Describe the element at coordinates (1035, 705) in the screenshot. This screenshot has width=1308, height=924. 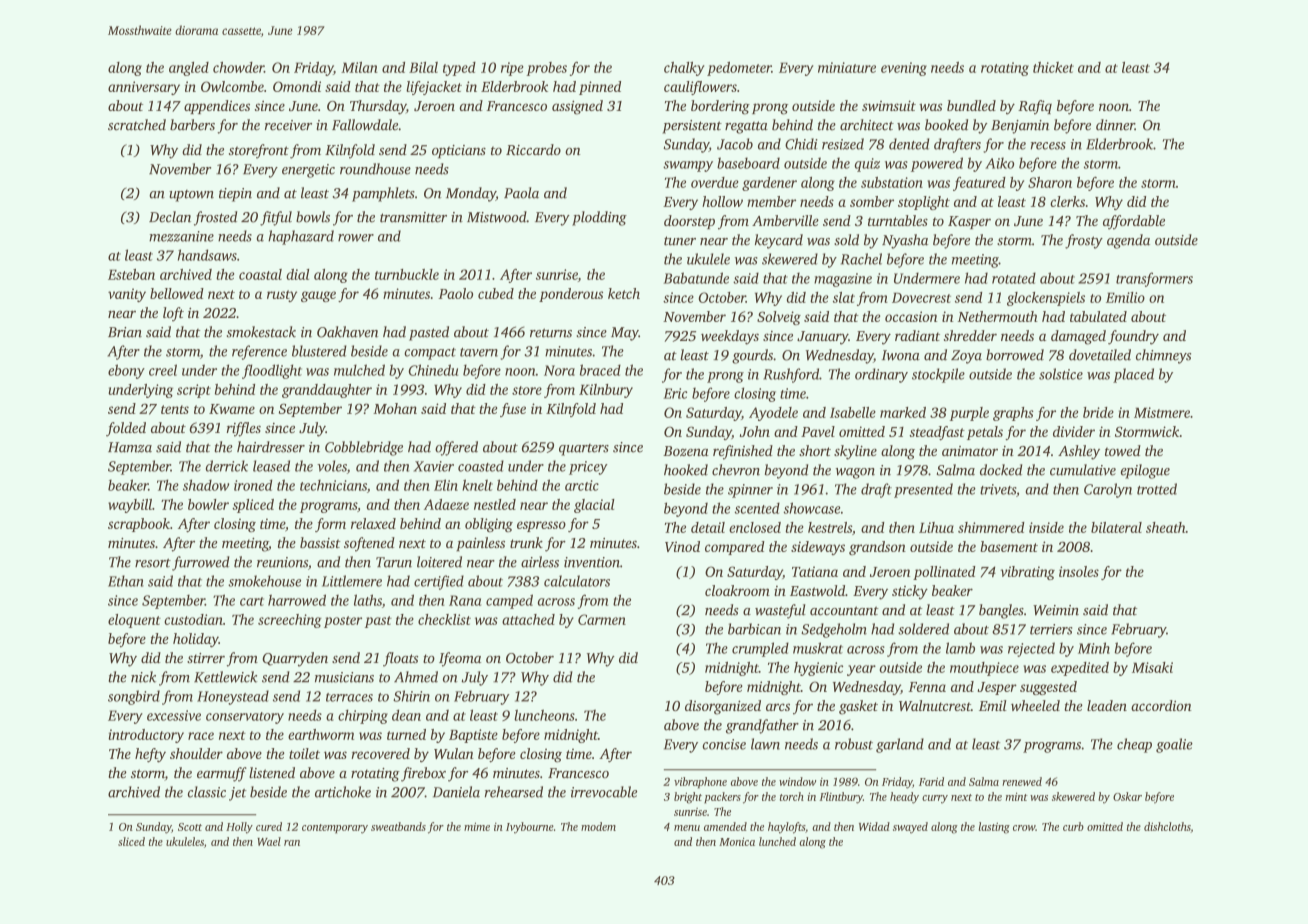
I see `wheeled` at that location.
